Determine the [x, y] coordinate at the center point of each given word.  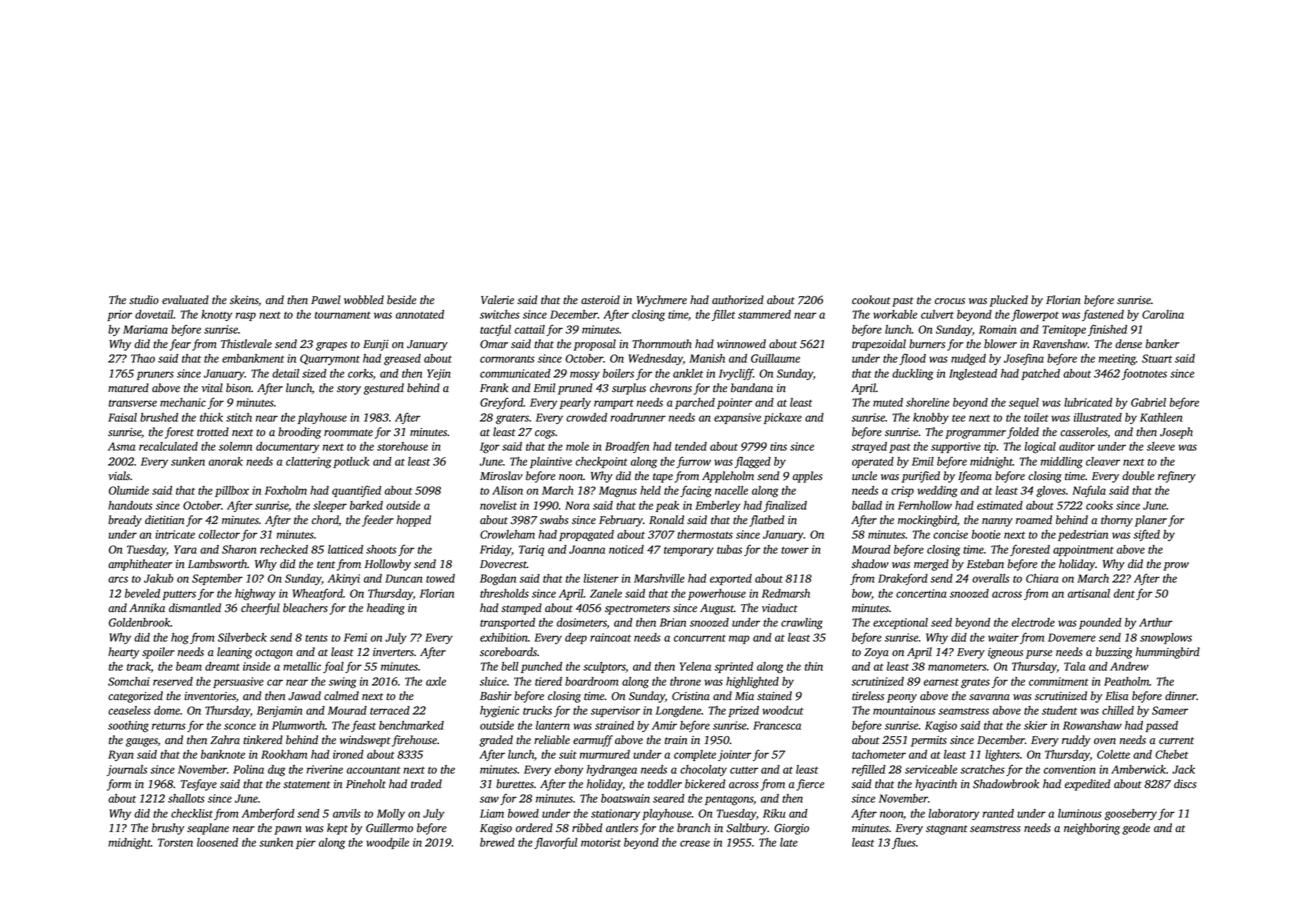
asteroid [600, 300]
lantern [553, 725]
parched [695, 403]
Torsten [175, 842]
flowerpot [1035, 315]
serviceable [931, 769]
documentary [287, 447]
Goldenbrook [140, 622]
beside [401, 300]
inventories [210, 696]
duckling [912, 374]
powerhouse [717, 594]
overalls [990, 578]
